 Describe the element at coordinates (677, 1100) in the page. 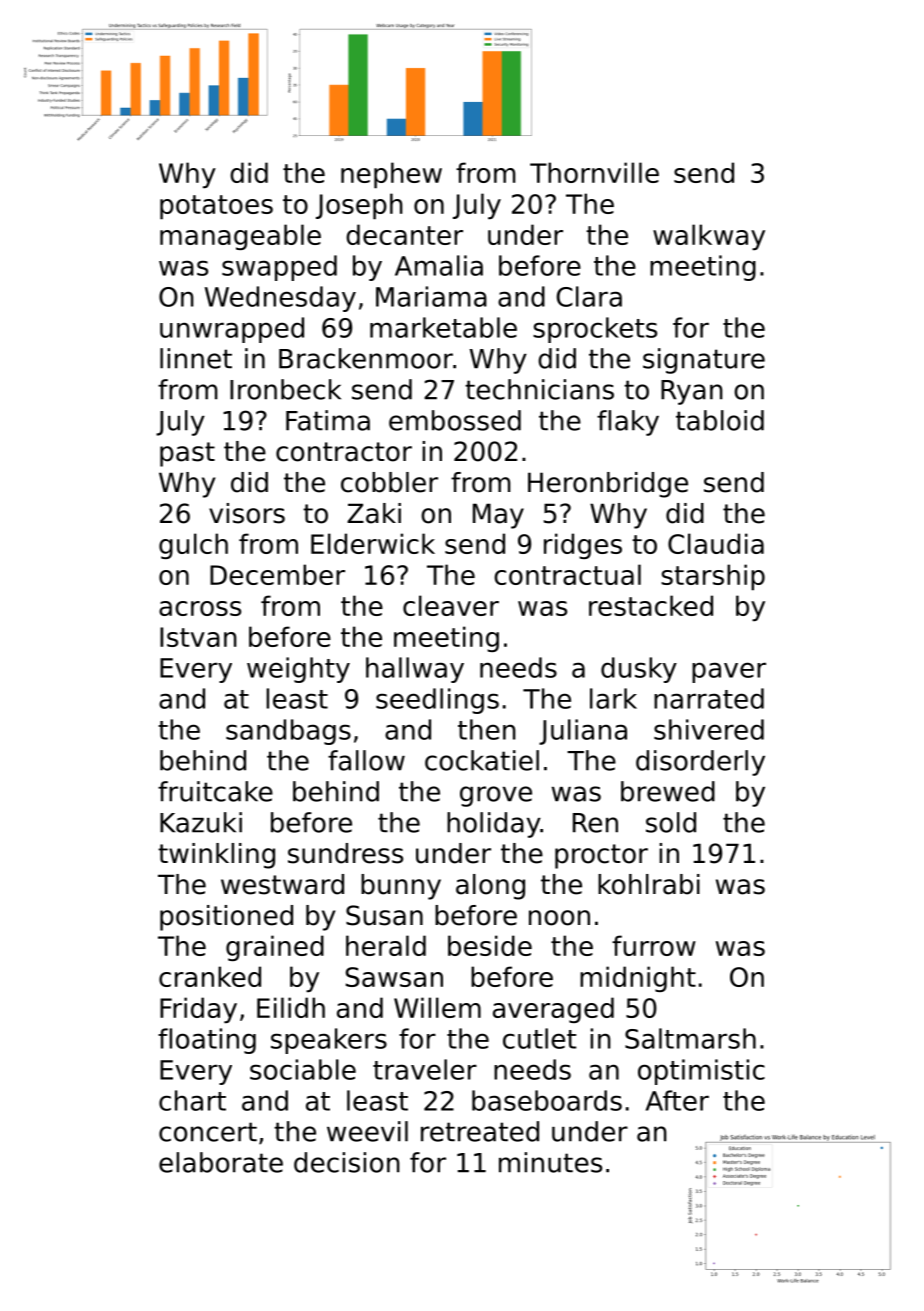

I see `After` at that location.
